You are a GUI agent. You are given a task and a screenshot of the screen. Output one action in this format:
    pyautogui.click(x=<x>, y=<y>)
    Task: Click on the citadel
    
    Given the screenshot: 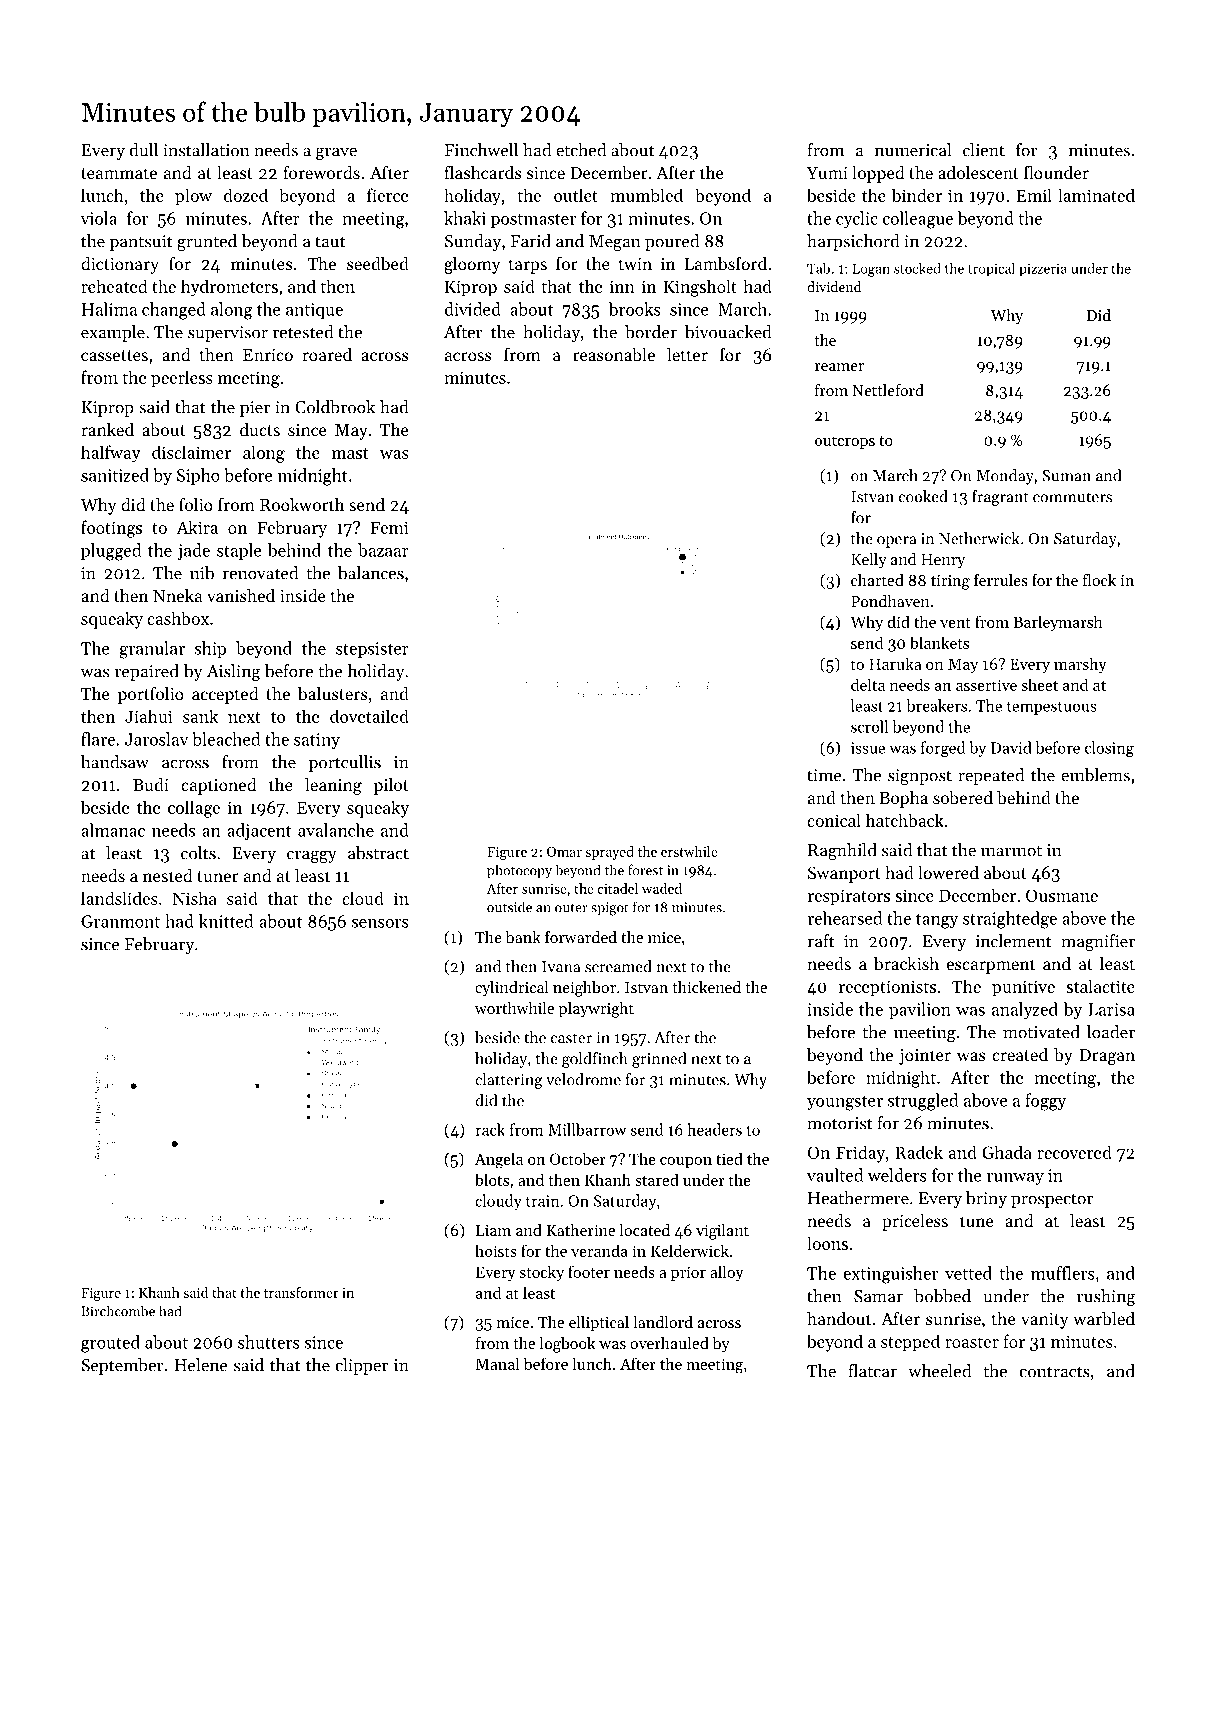 What is the action you would take?
    pyautogui.click(x=617, y=888)
